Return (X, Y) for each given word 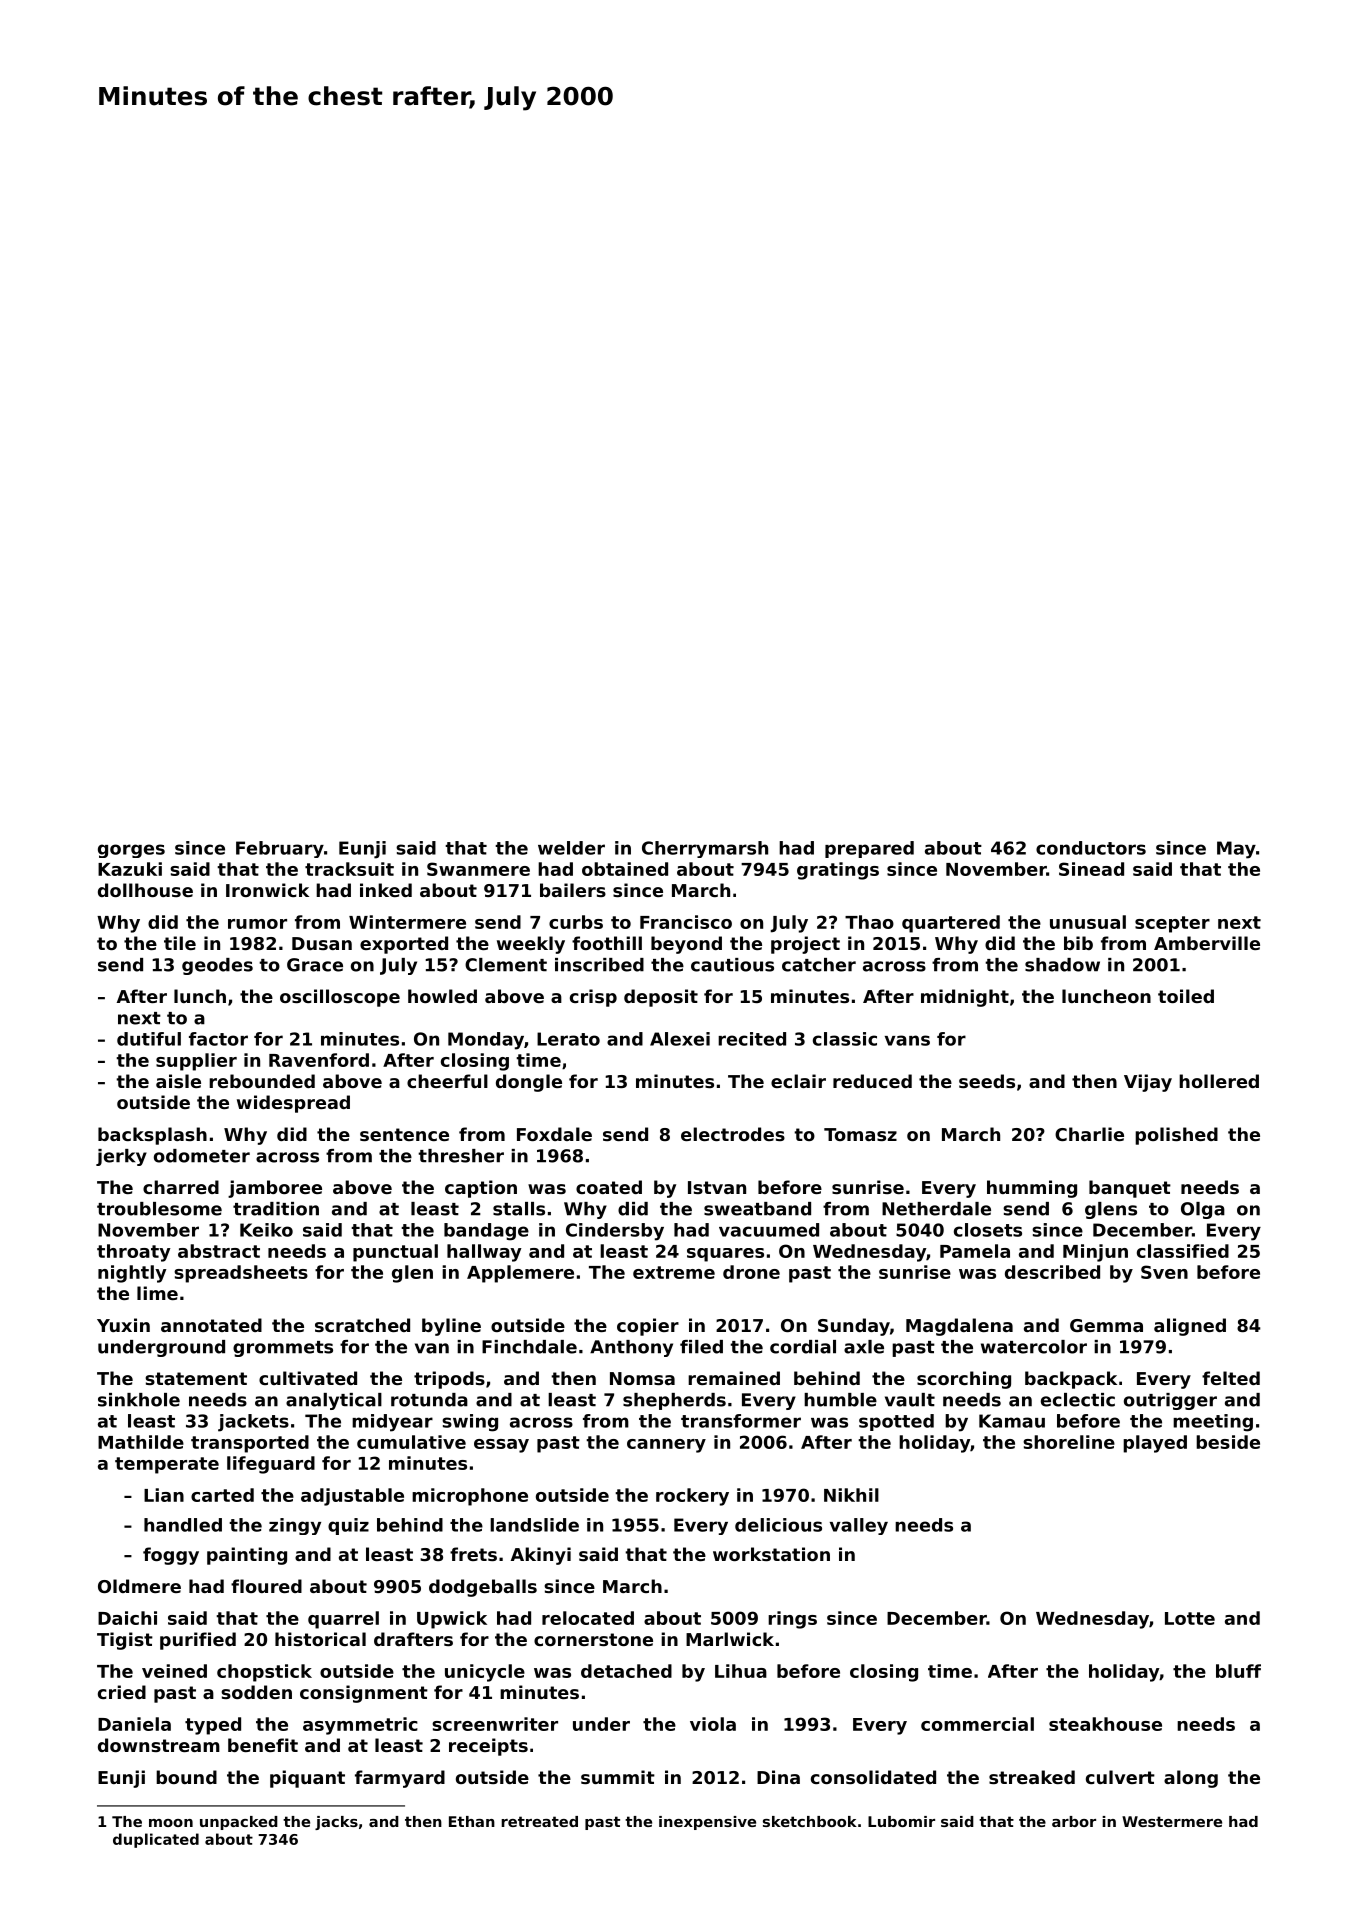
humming (1032, 1189)
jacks (336, 1823)
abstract (219, 1251)
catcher (819, 965)
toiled (1186, 996)
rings (792, 1620)
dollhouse (145, 890)
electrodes (733, 1134)
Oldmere (139, 1586)
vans (907, 1040)
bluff (1238, 1671)
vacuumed (769, 1230)
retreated (539, 1821)
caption (481, 1189)
